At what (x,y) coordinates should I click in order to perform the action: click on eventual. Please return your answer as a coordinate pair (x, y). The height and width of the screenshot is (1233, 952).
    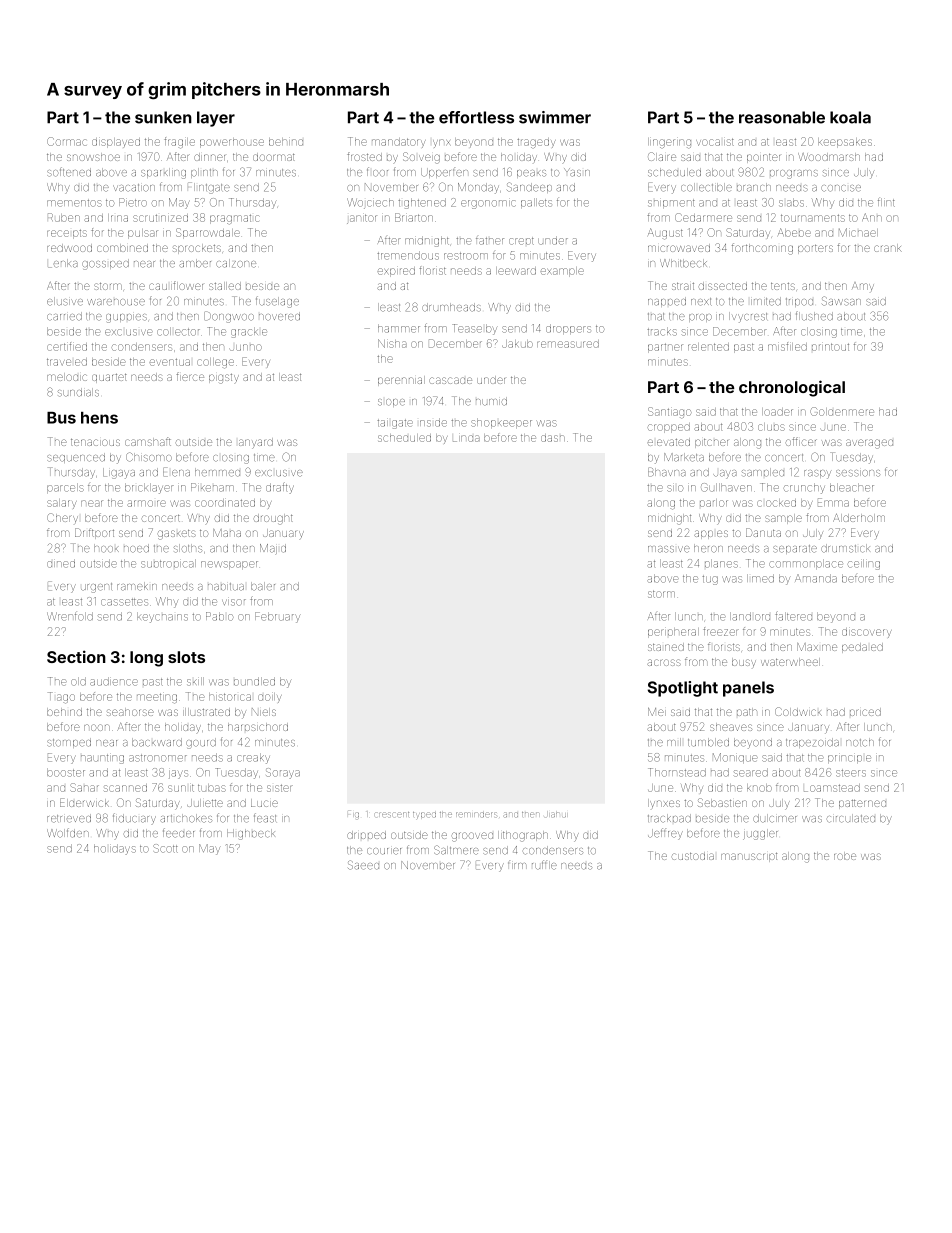
    Looking at the image, I should click on (170, 362).
